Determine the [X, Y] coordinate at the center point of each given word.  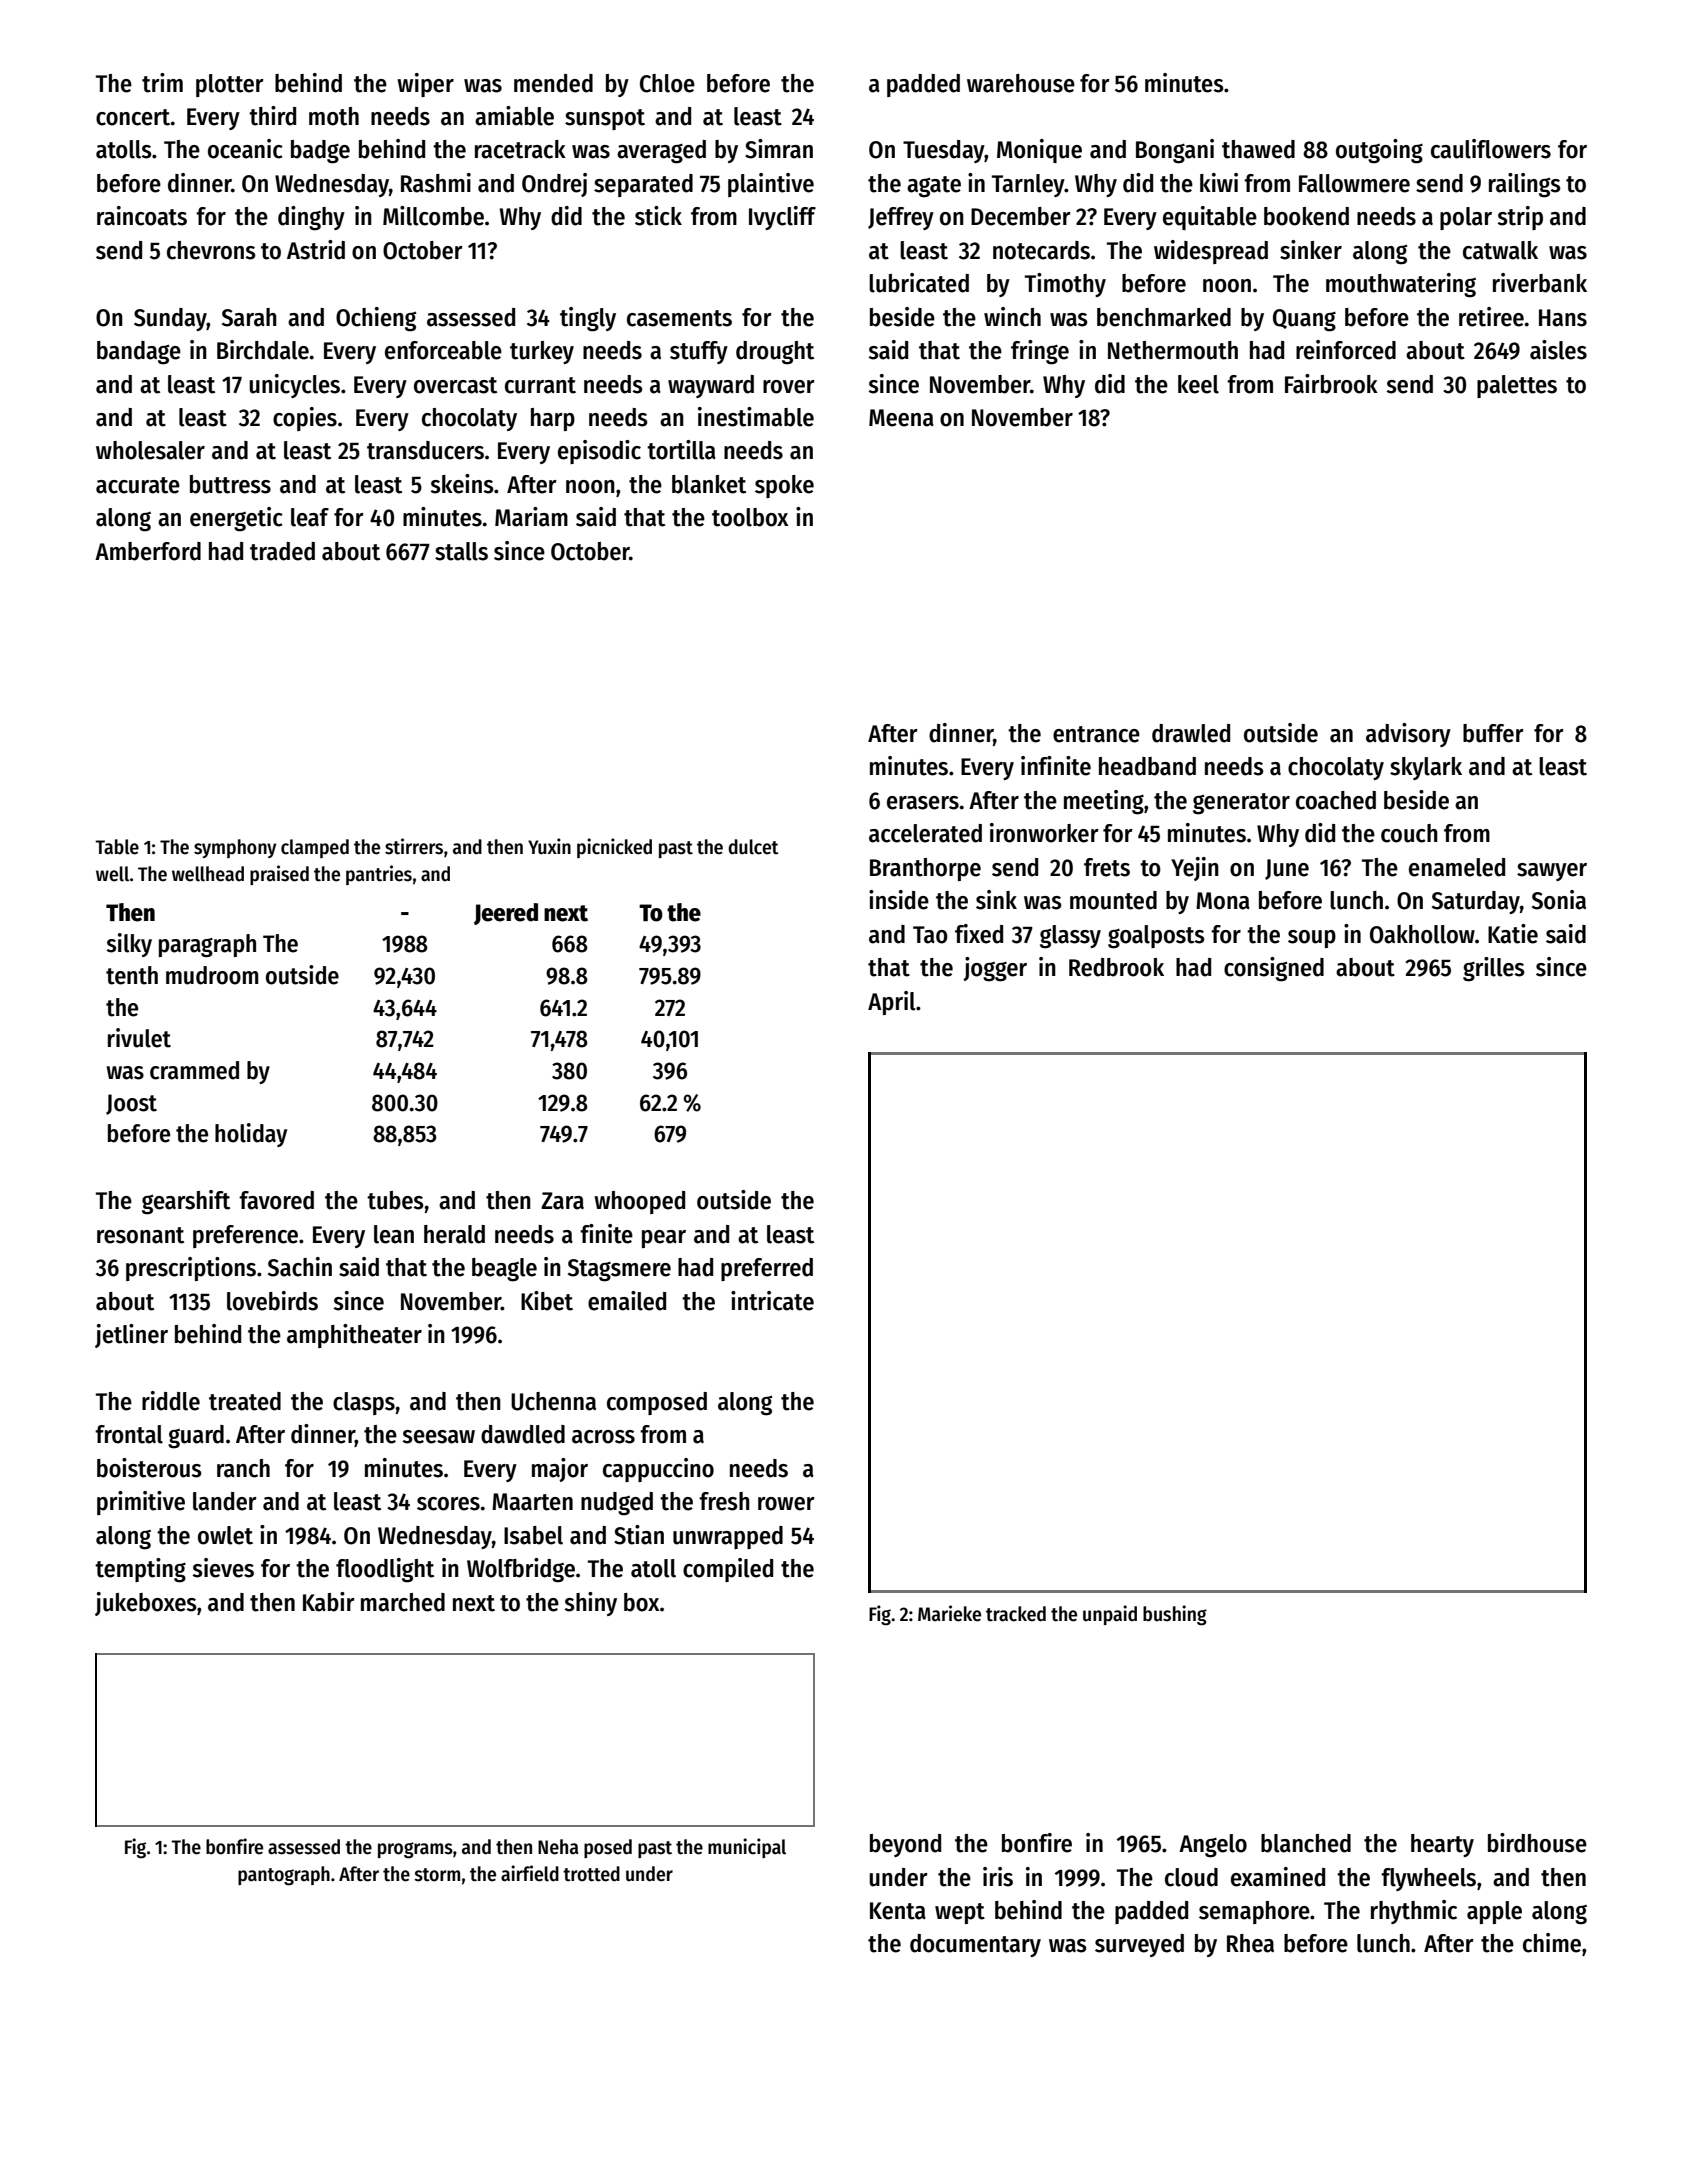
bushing [1175, 1615]
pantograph [284, 1876]
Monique [1039, 151]
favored [276, 1200]
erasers [923, 803]
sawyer [1552, 872]
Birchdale [263, 350]
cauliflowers [1491, 149]
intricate [772, 1301]
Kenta [898, 1911]
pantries [379, 875]
